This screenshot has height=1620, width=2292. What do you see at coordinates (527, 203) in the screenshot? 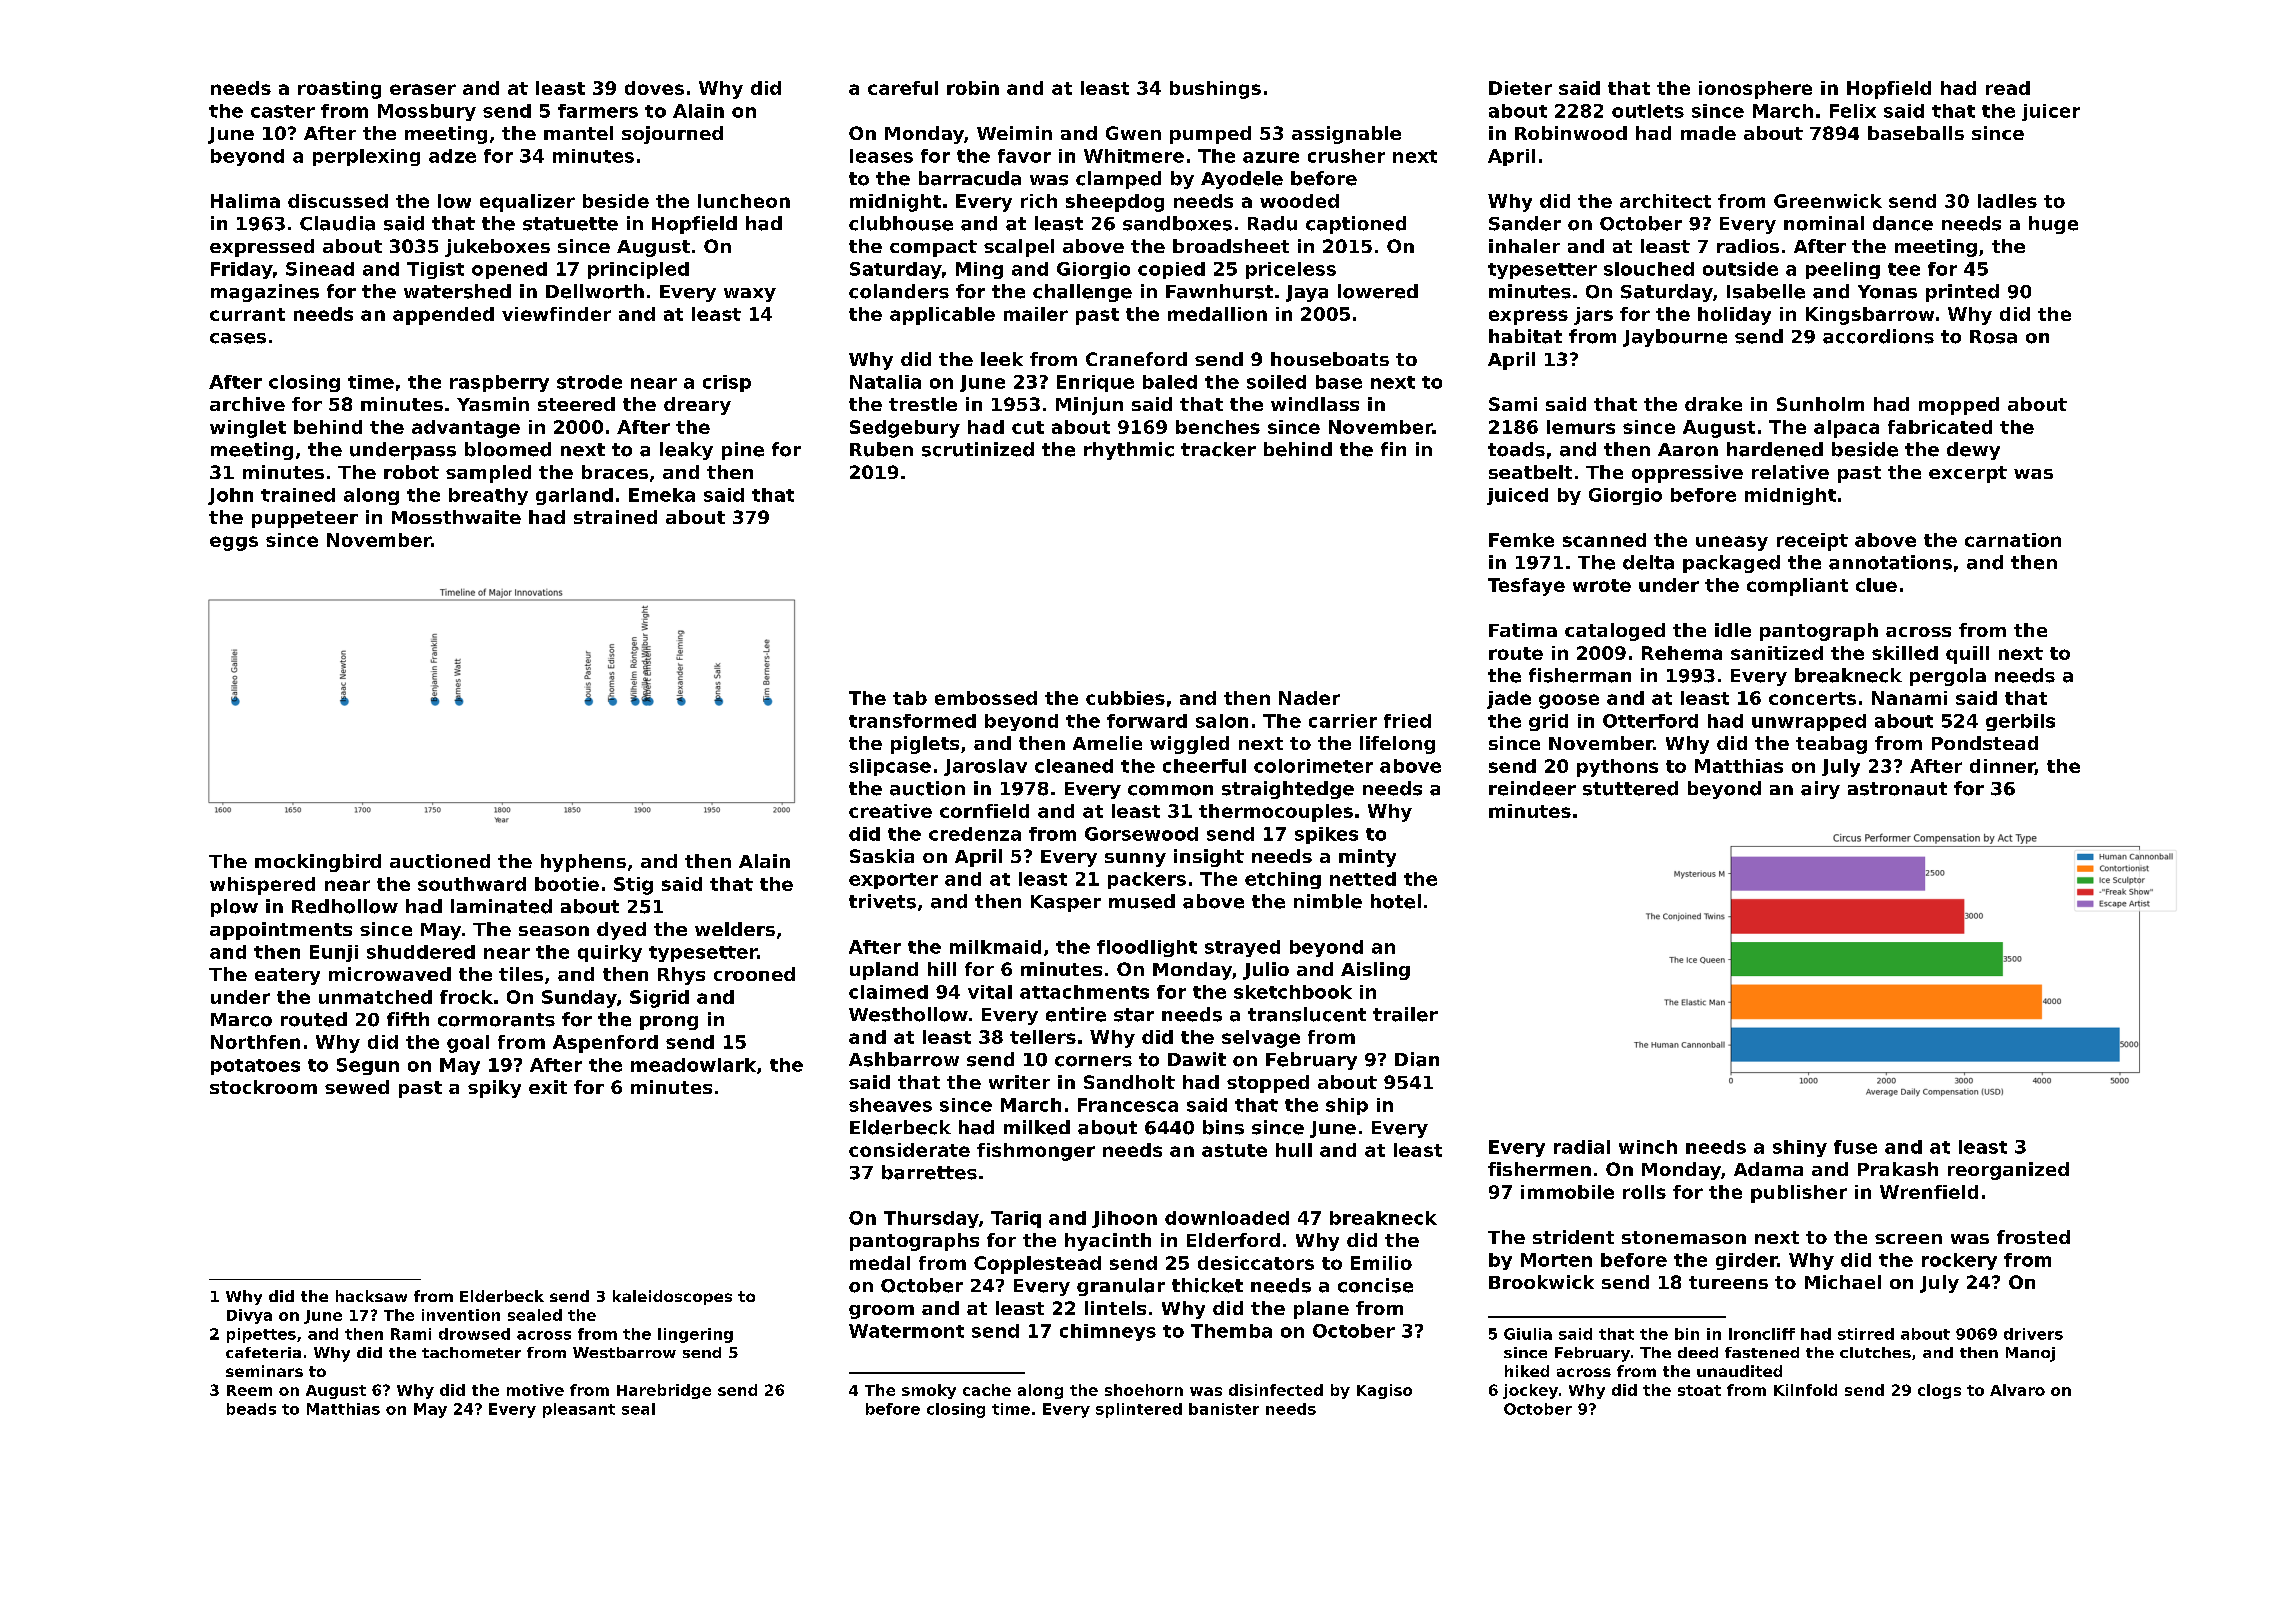
I see `equalizer` at bounding box center [527, 203].
